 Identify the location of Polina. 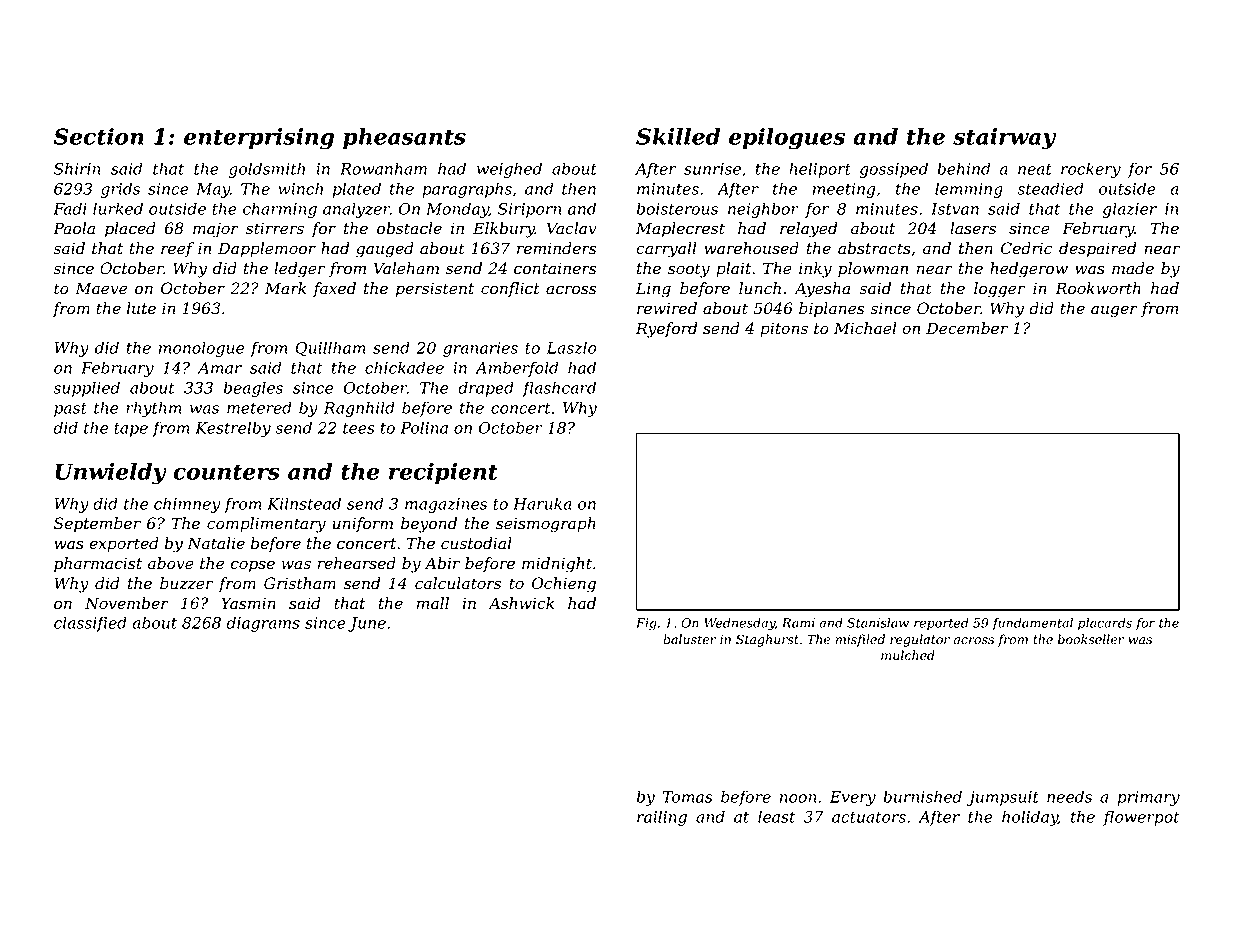
(424, 427).
